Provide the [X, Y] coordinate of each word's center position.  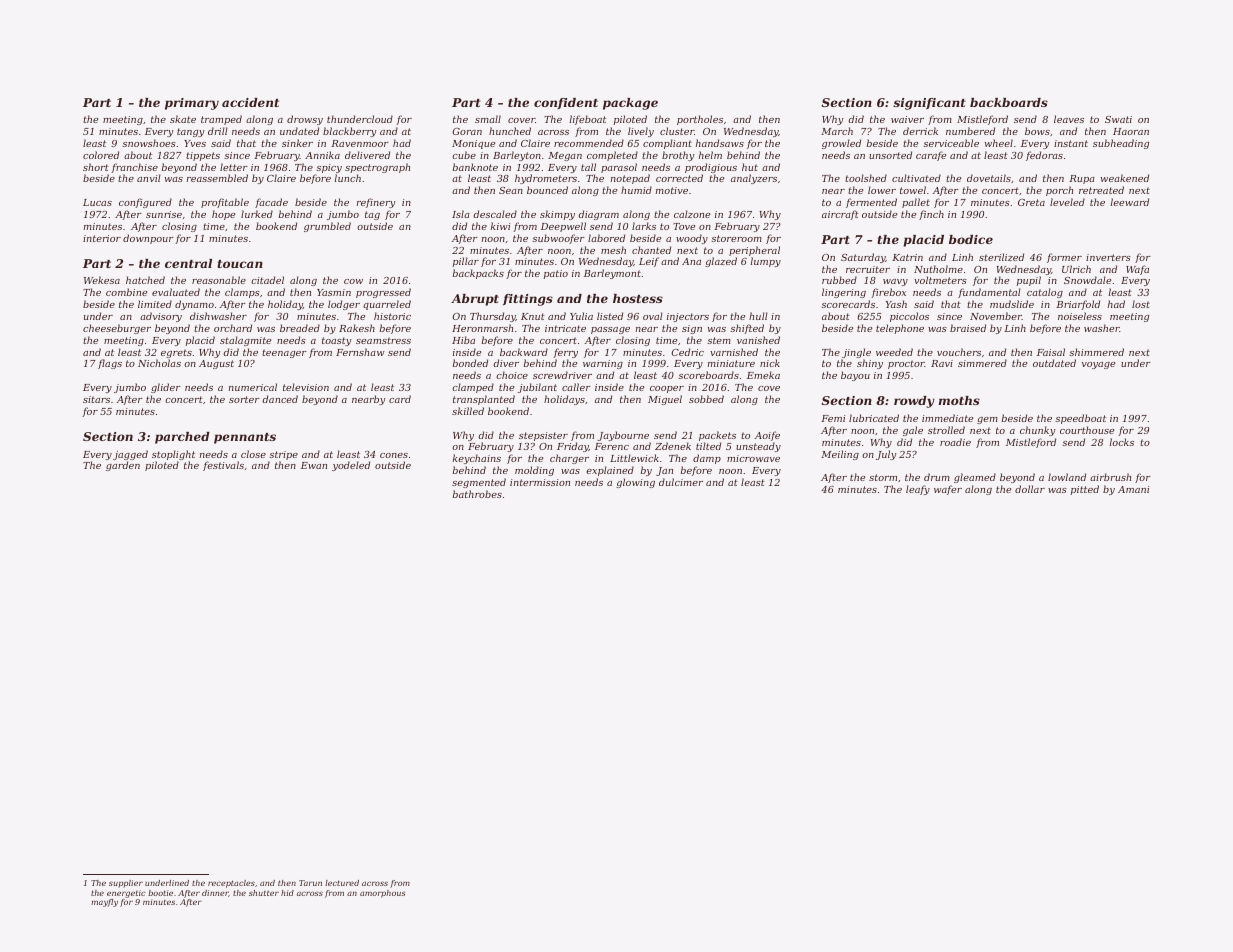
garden [123, 466]
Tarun [310, 883]
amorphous [383, 894]
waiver [907, 119]
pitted [1085, 490]
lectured [342, 883]
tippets [203, 156]
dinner [215, 893]
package [630, 104]
